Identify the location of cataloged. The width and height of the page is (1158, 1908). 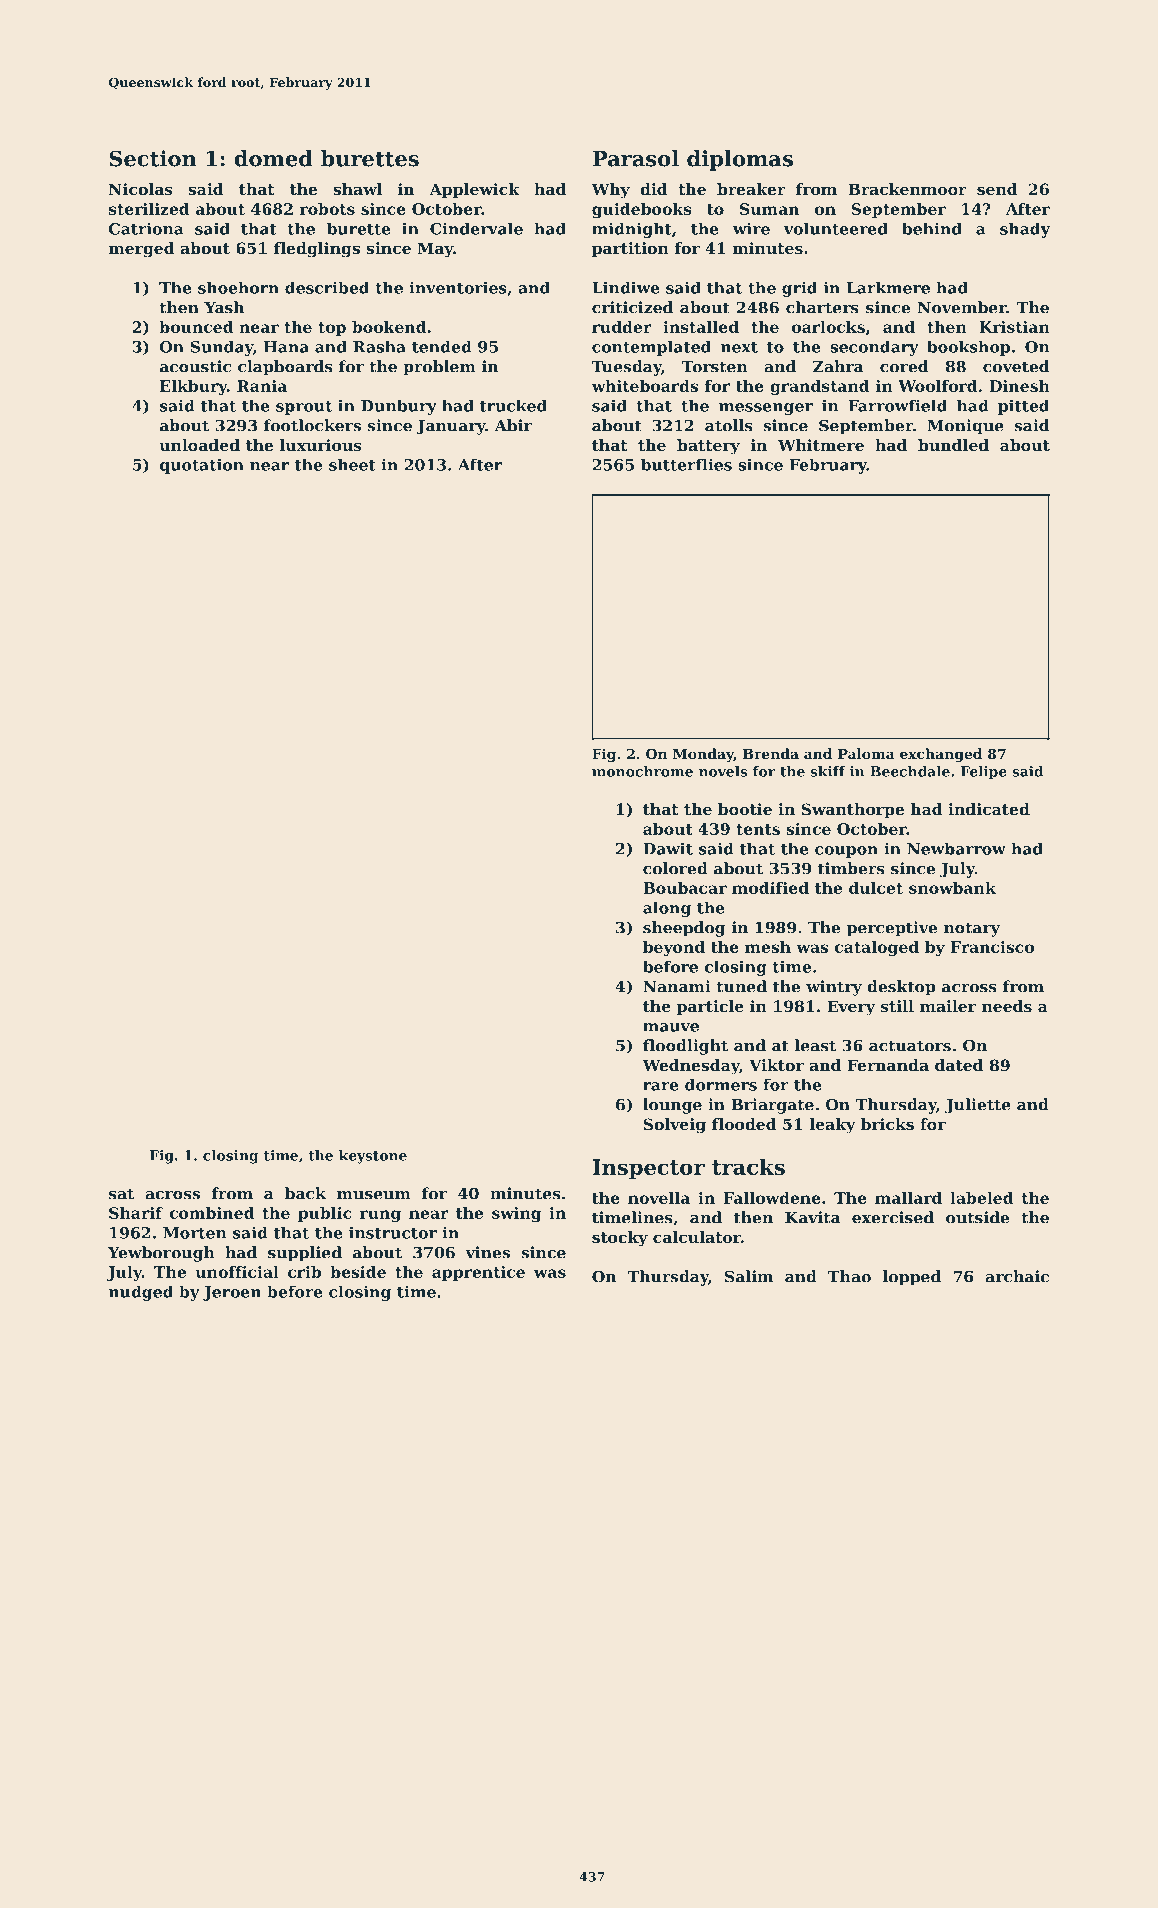
(877, 948).
